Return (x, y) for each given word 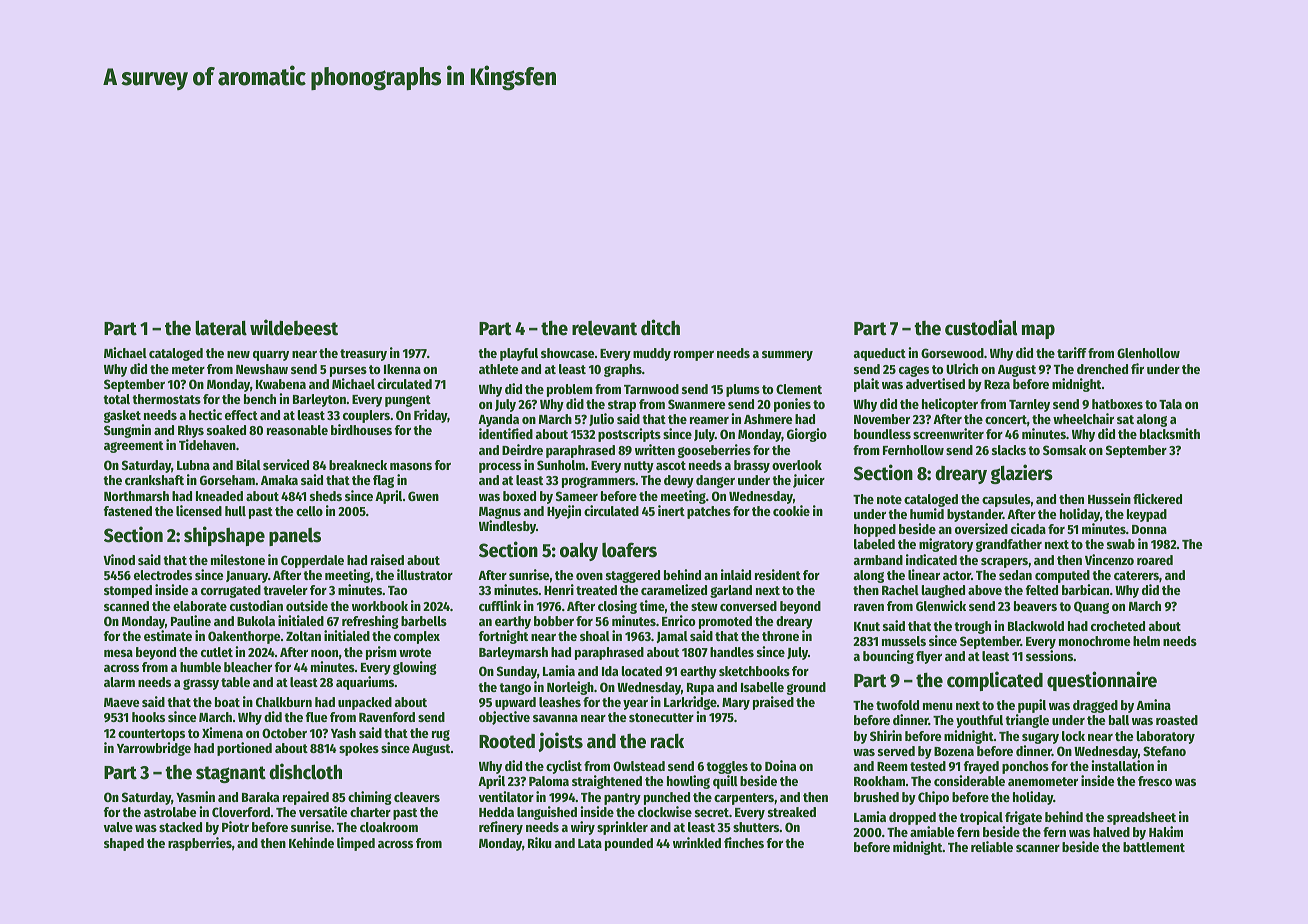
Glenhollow (1148, 353)
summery (787, 356)
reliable (992, 846)
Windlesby (507, 527)
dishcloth (305, 771)
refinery (501, 828)
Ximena (222, 732)
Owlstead (639, 766)
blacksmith (1170, 433)
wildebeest (294, 327)
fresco (1155, 781)
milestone (238, 559)
